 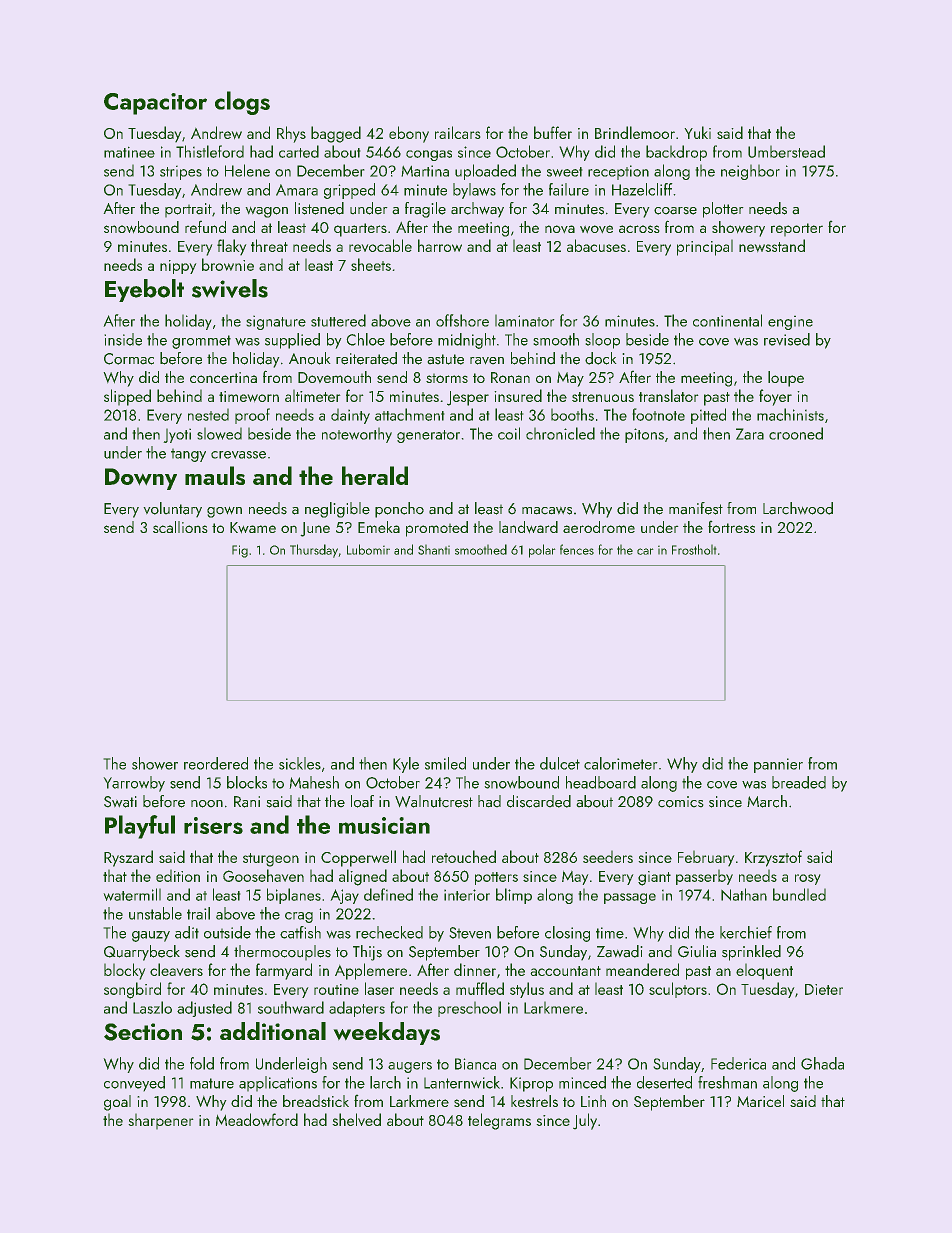 I want to click on edition, so click(x=178, y=876).
